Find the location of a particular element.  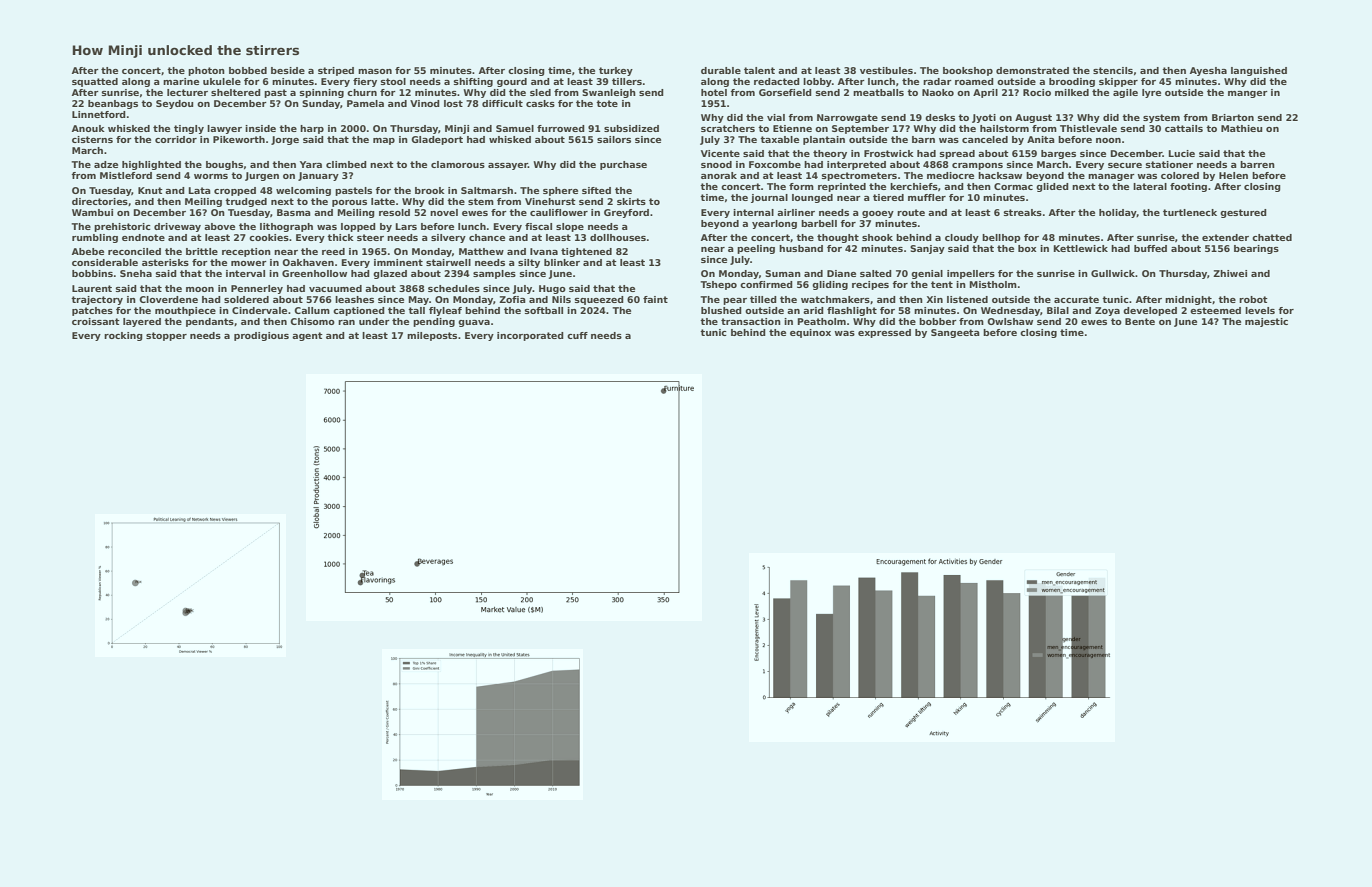

plantain is located at coordinates (824, 140).
